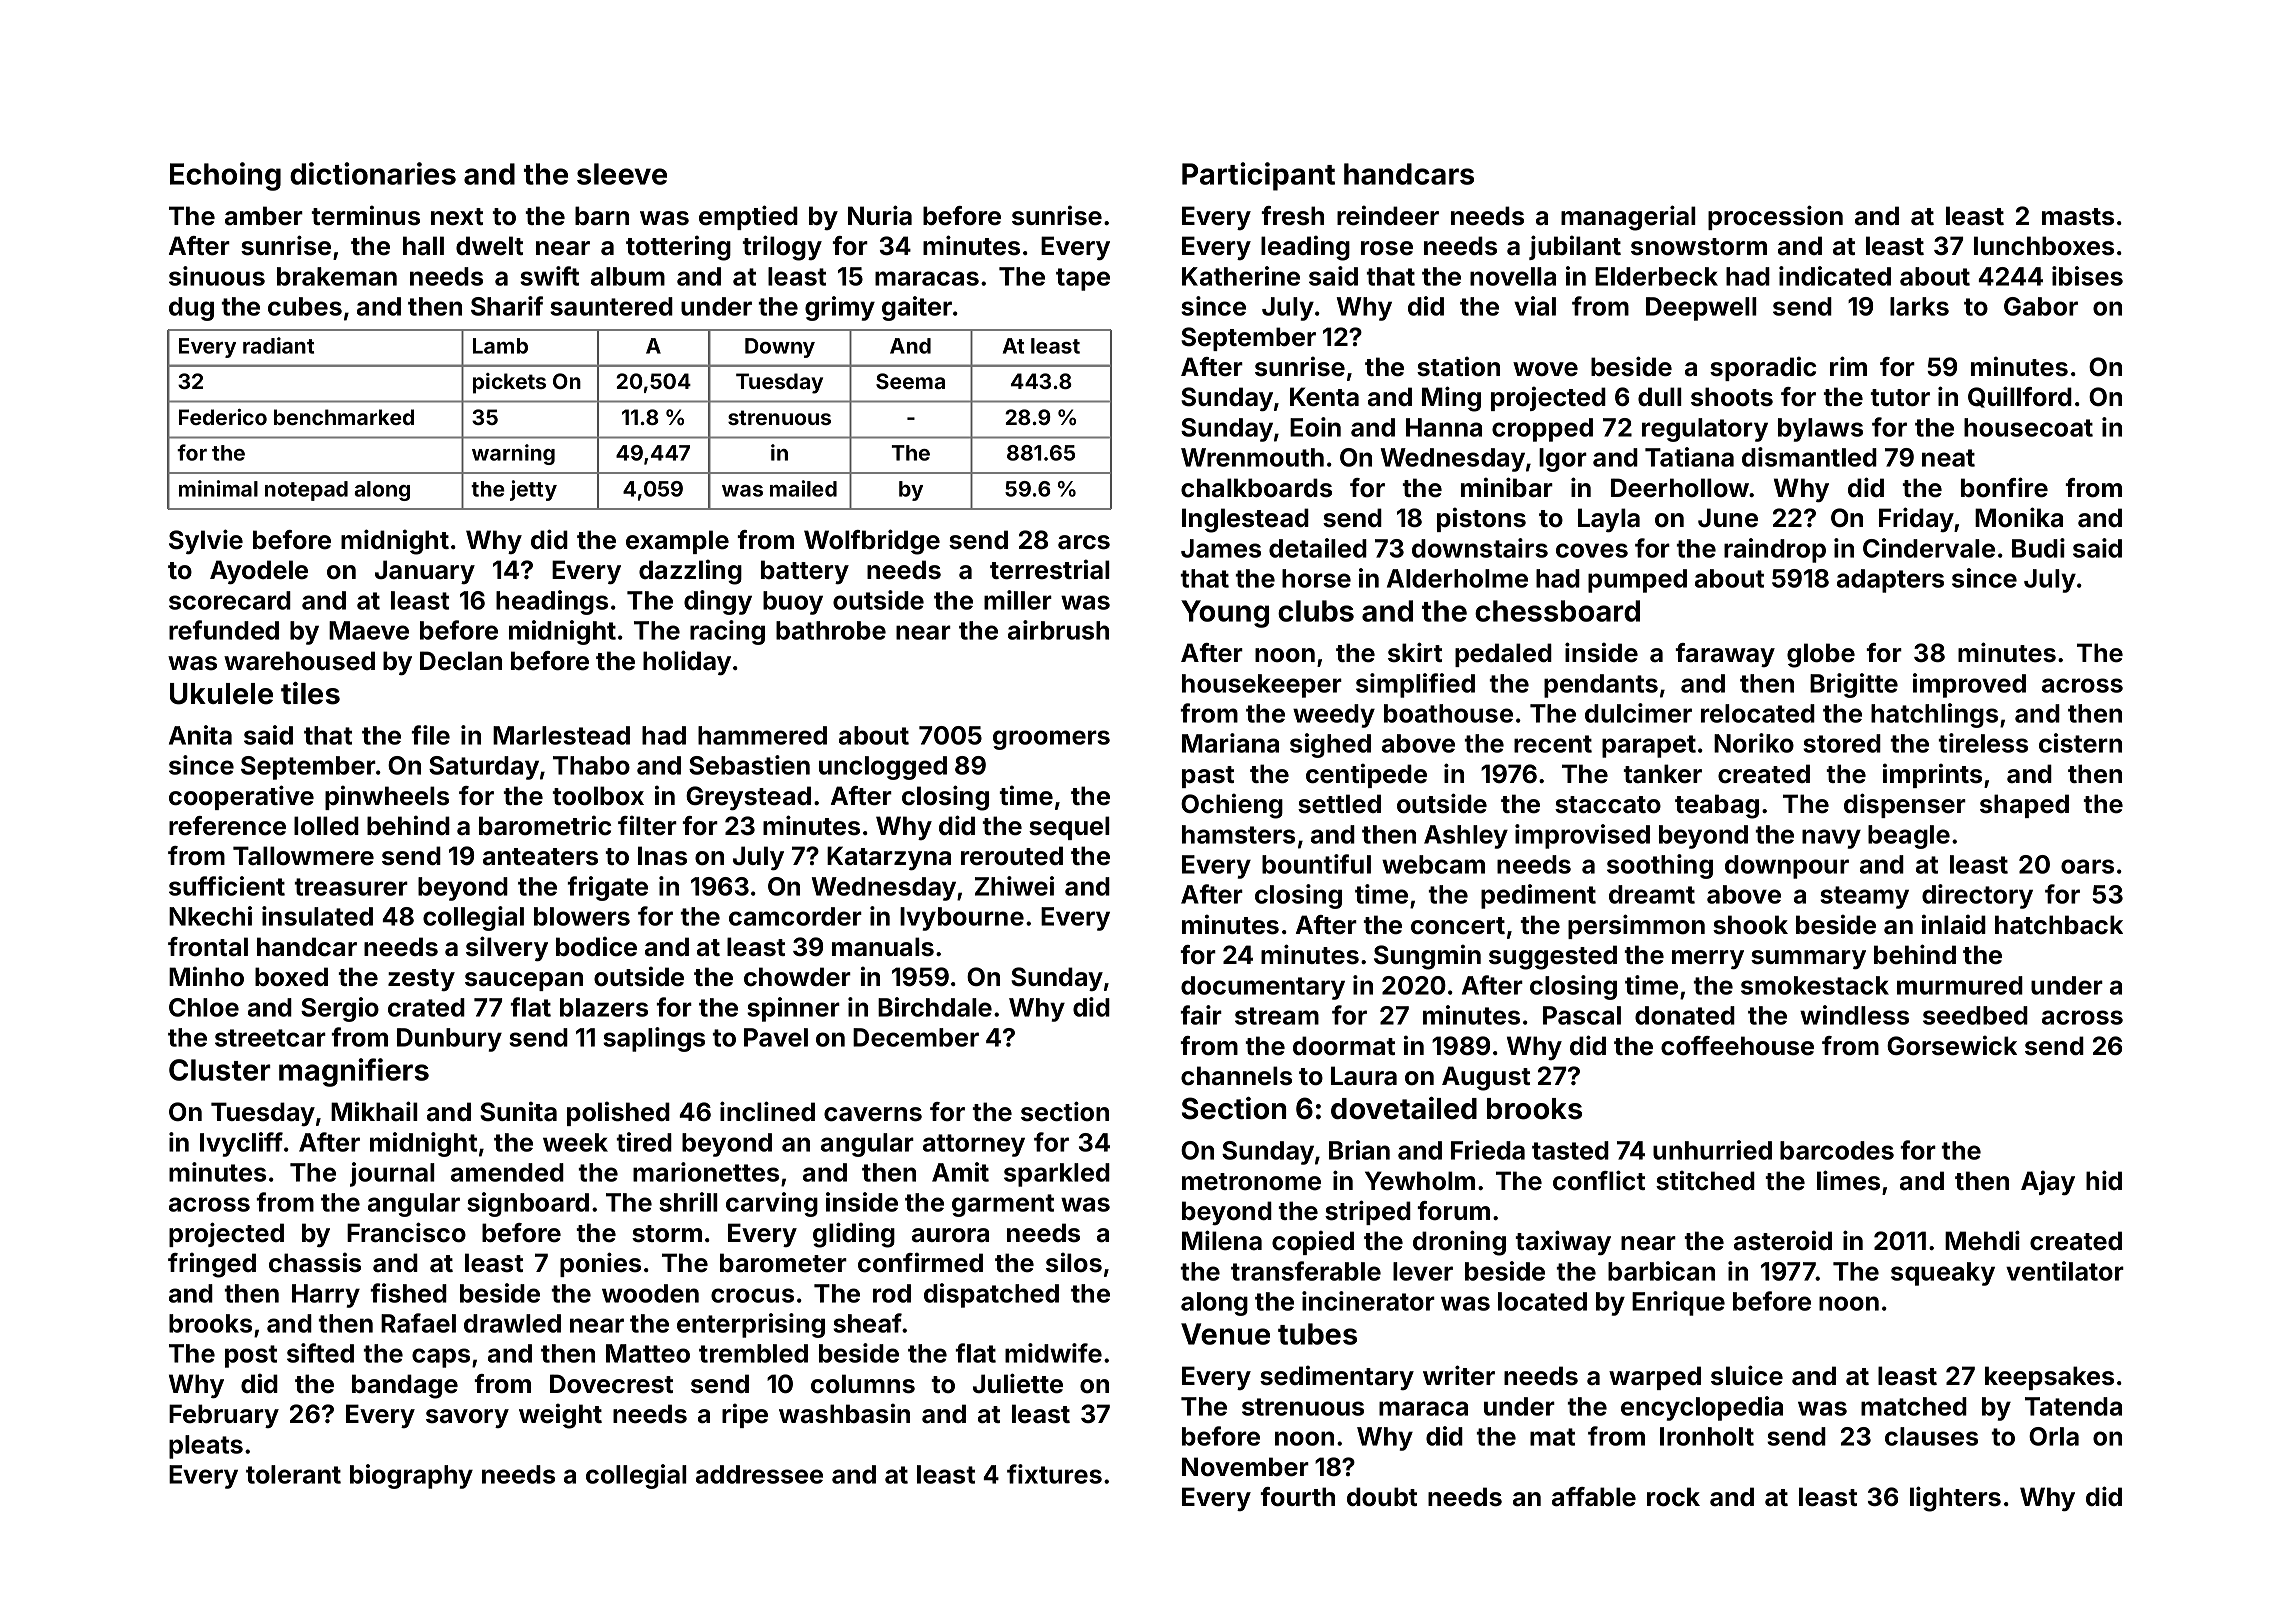 The image size is (2292, 1620). I want to click on Downy, so click(780, 348).
